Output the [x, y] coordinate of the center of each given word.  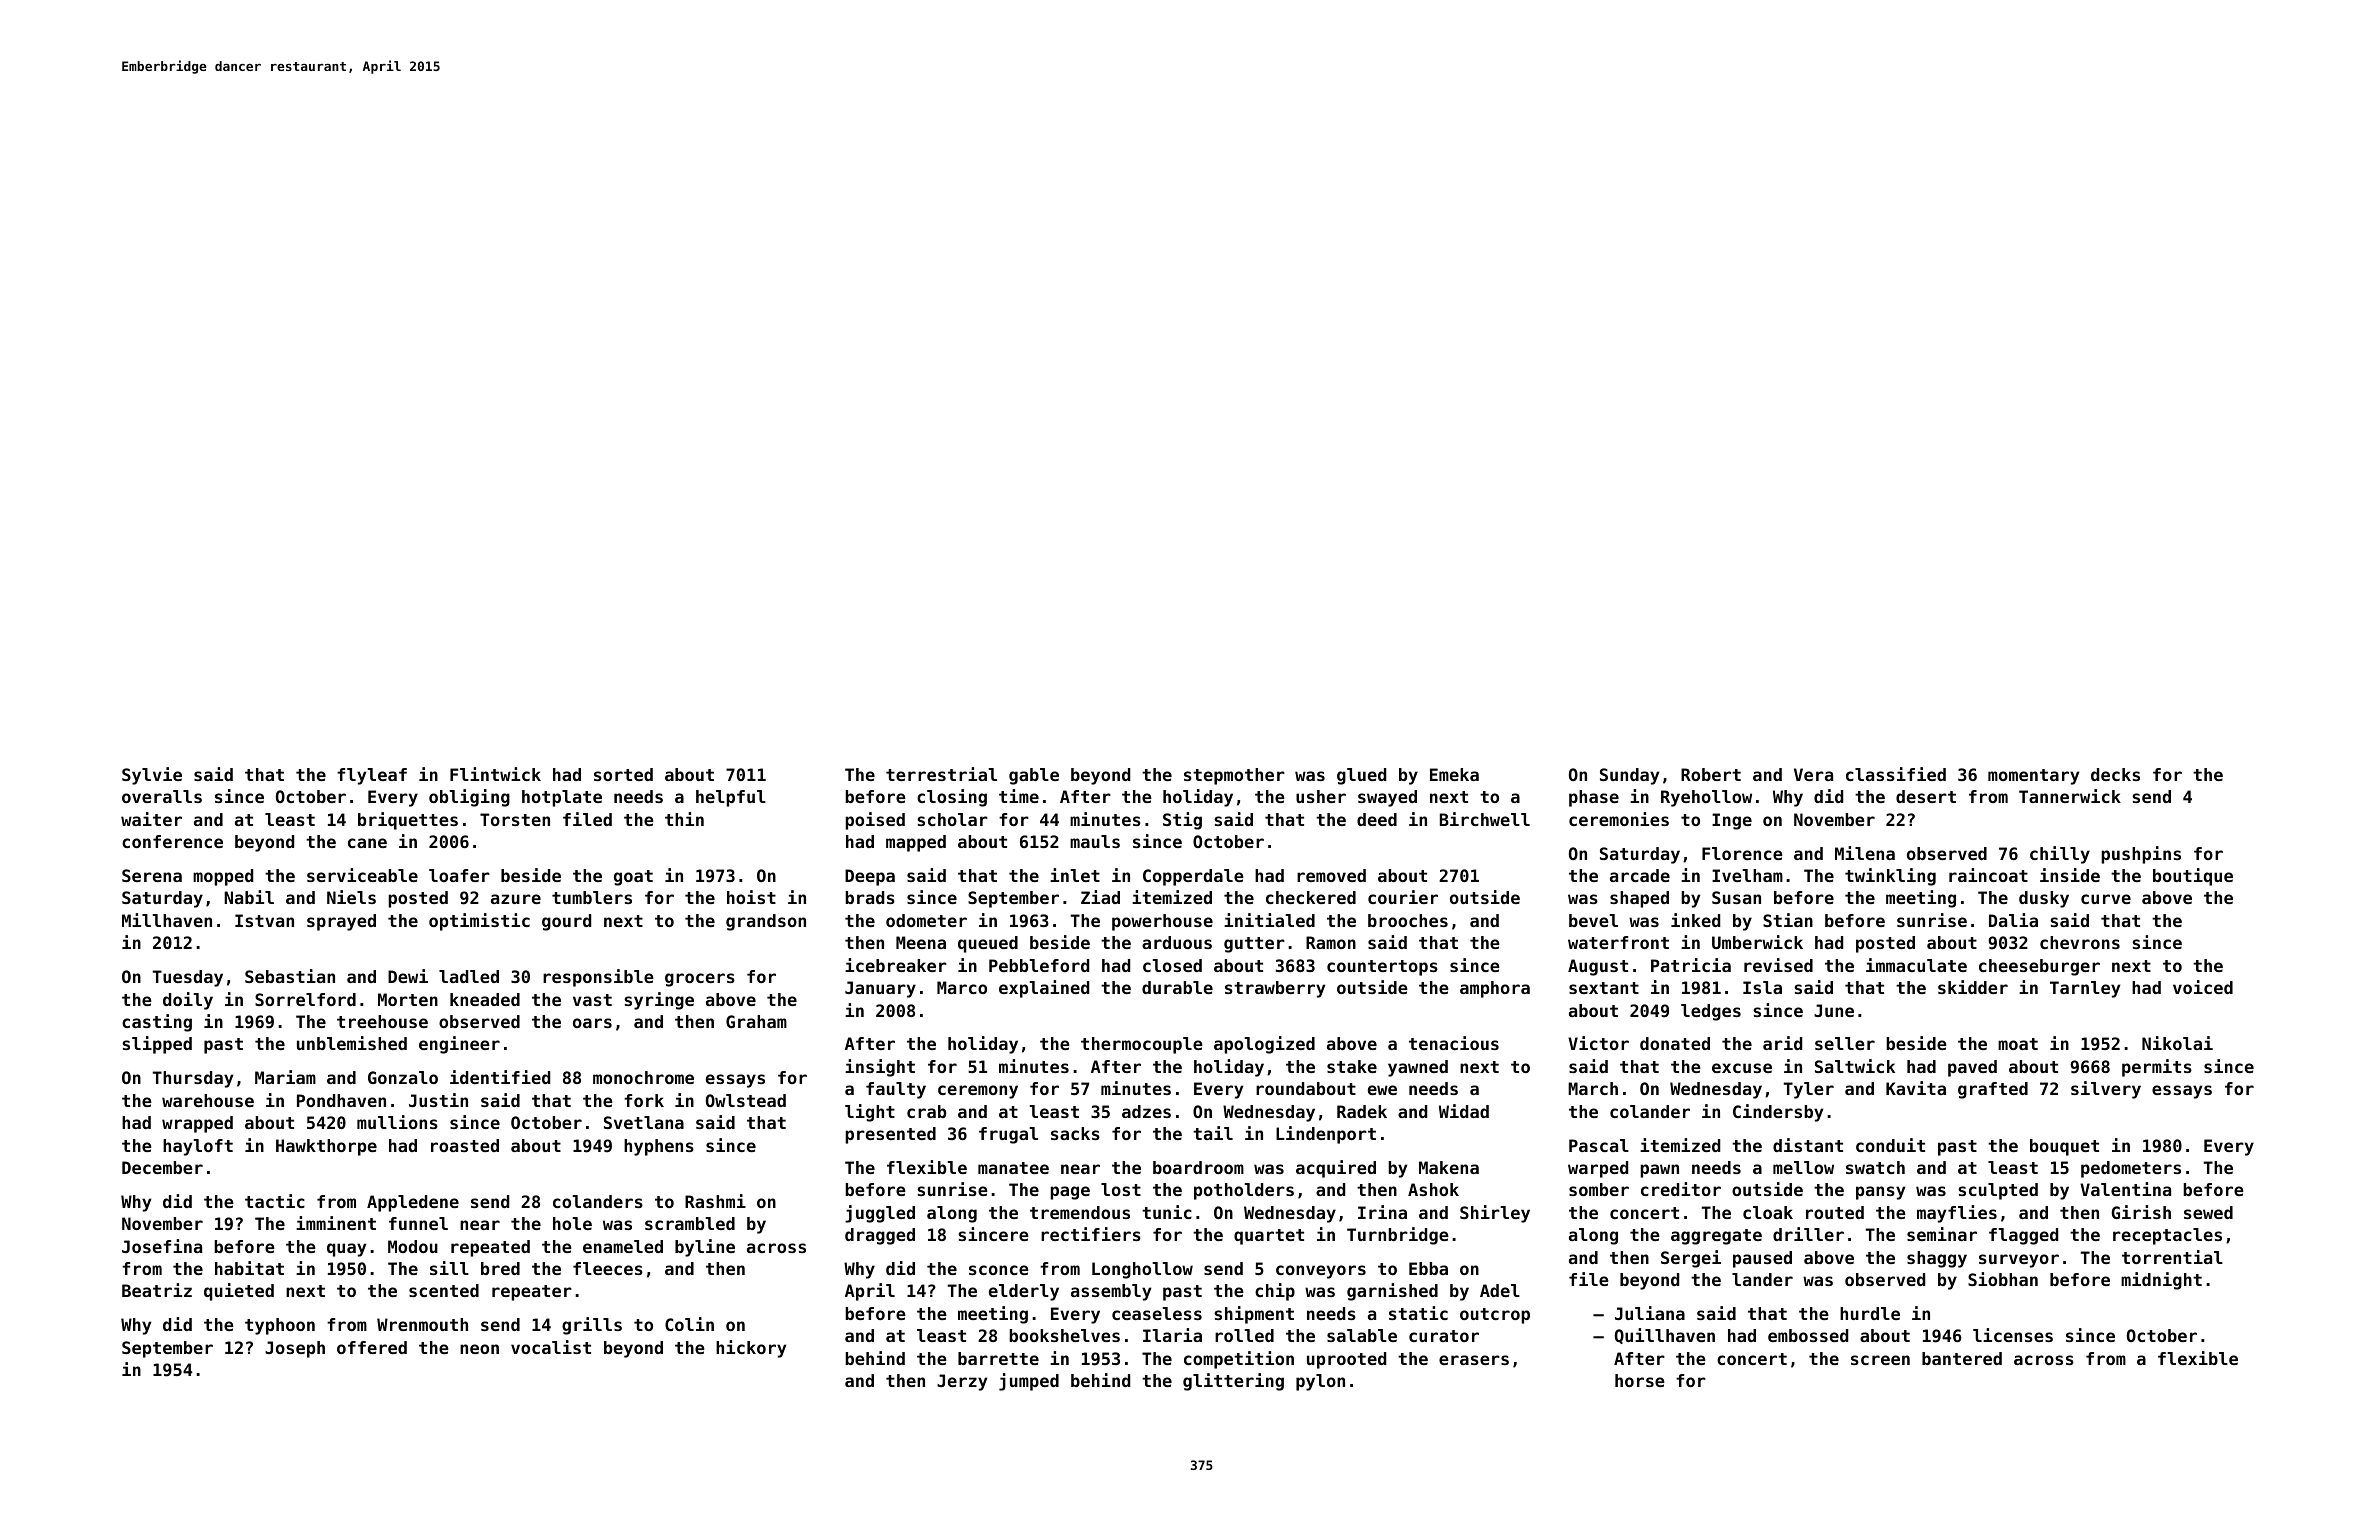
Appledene [413, 1203]
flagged [2023, 1236]
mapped [916, 843]
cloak [1768, 1212]
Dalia [2013, 920]
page [1070, 1193]
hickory [751, 1349]
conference [172, 841]
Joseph [295, 1349]
